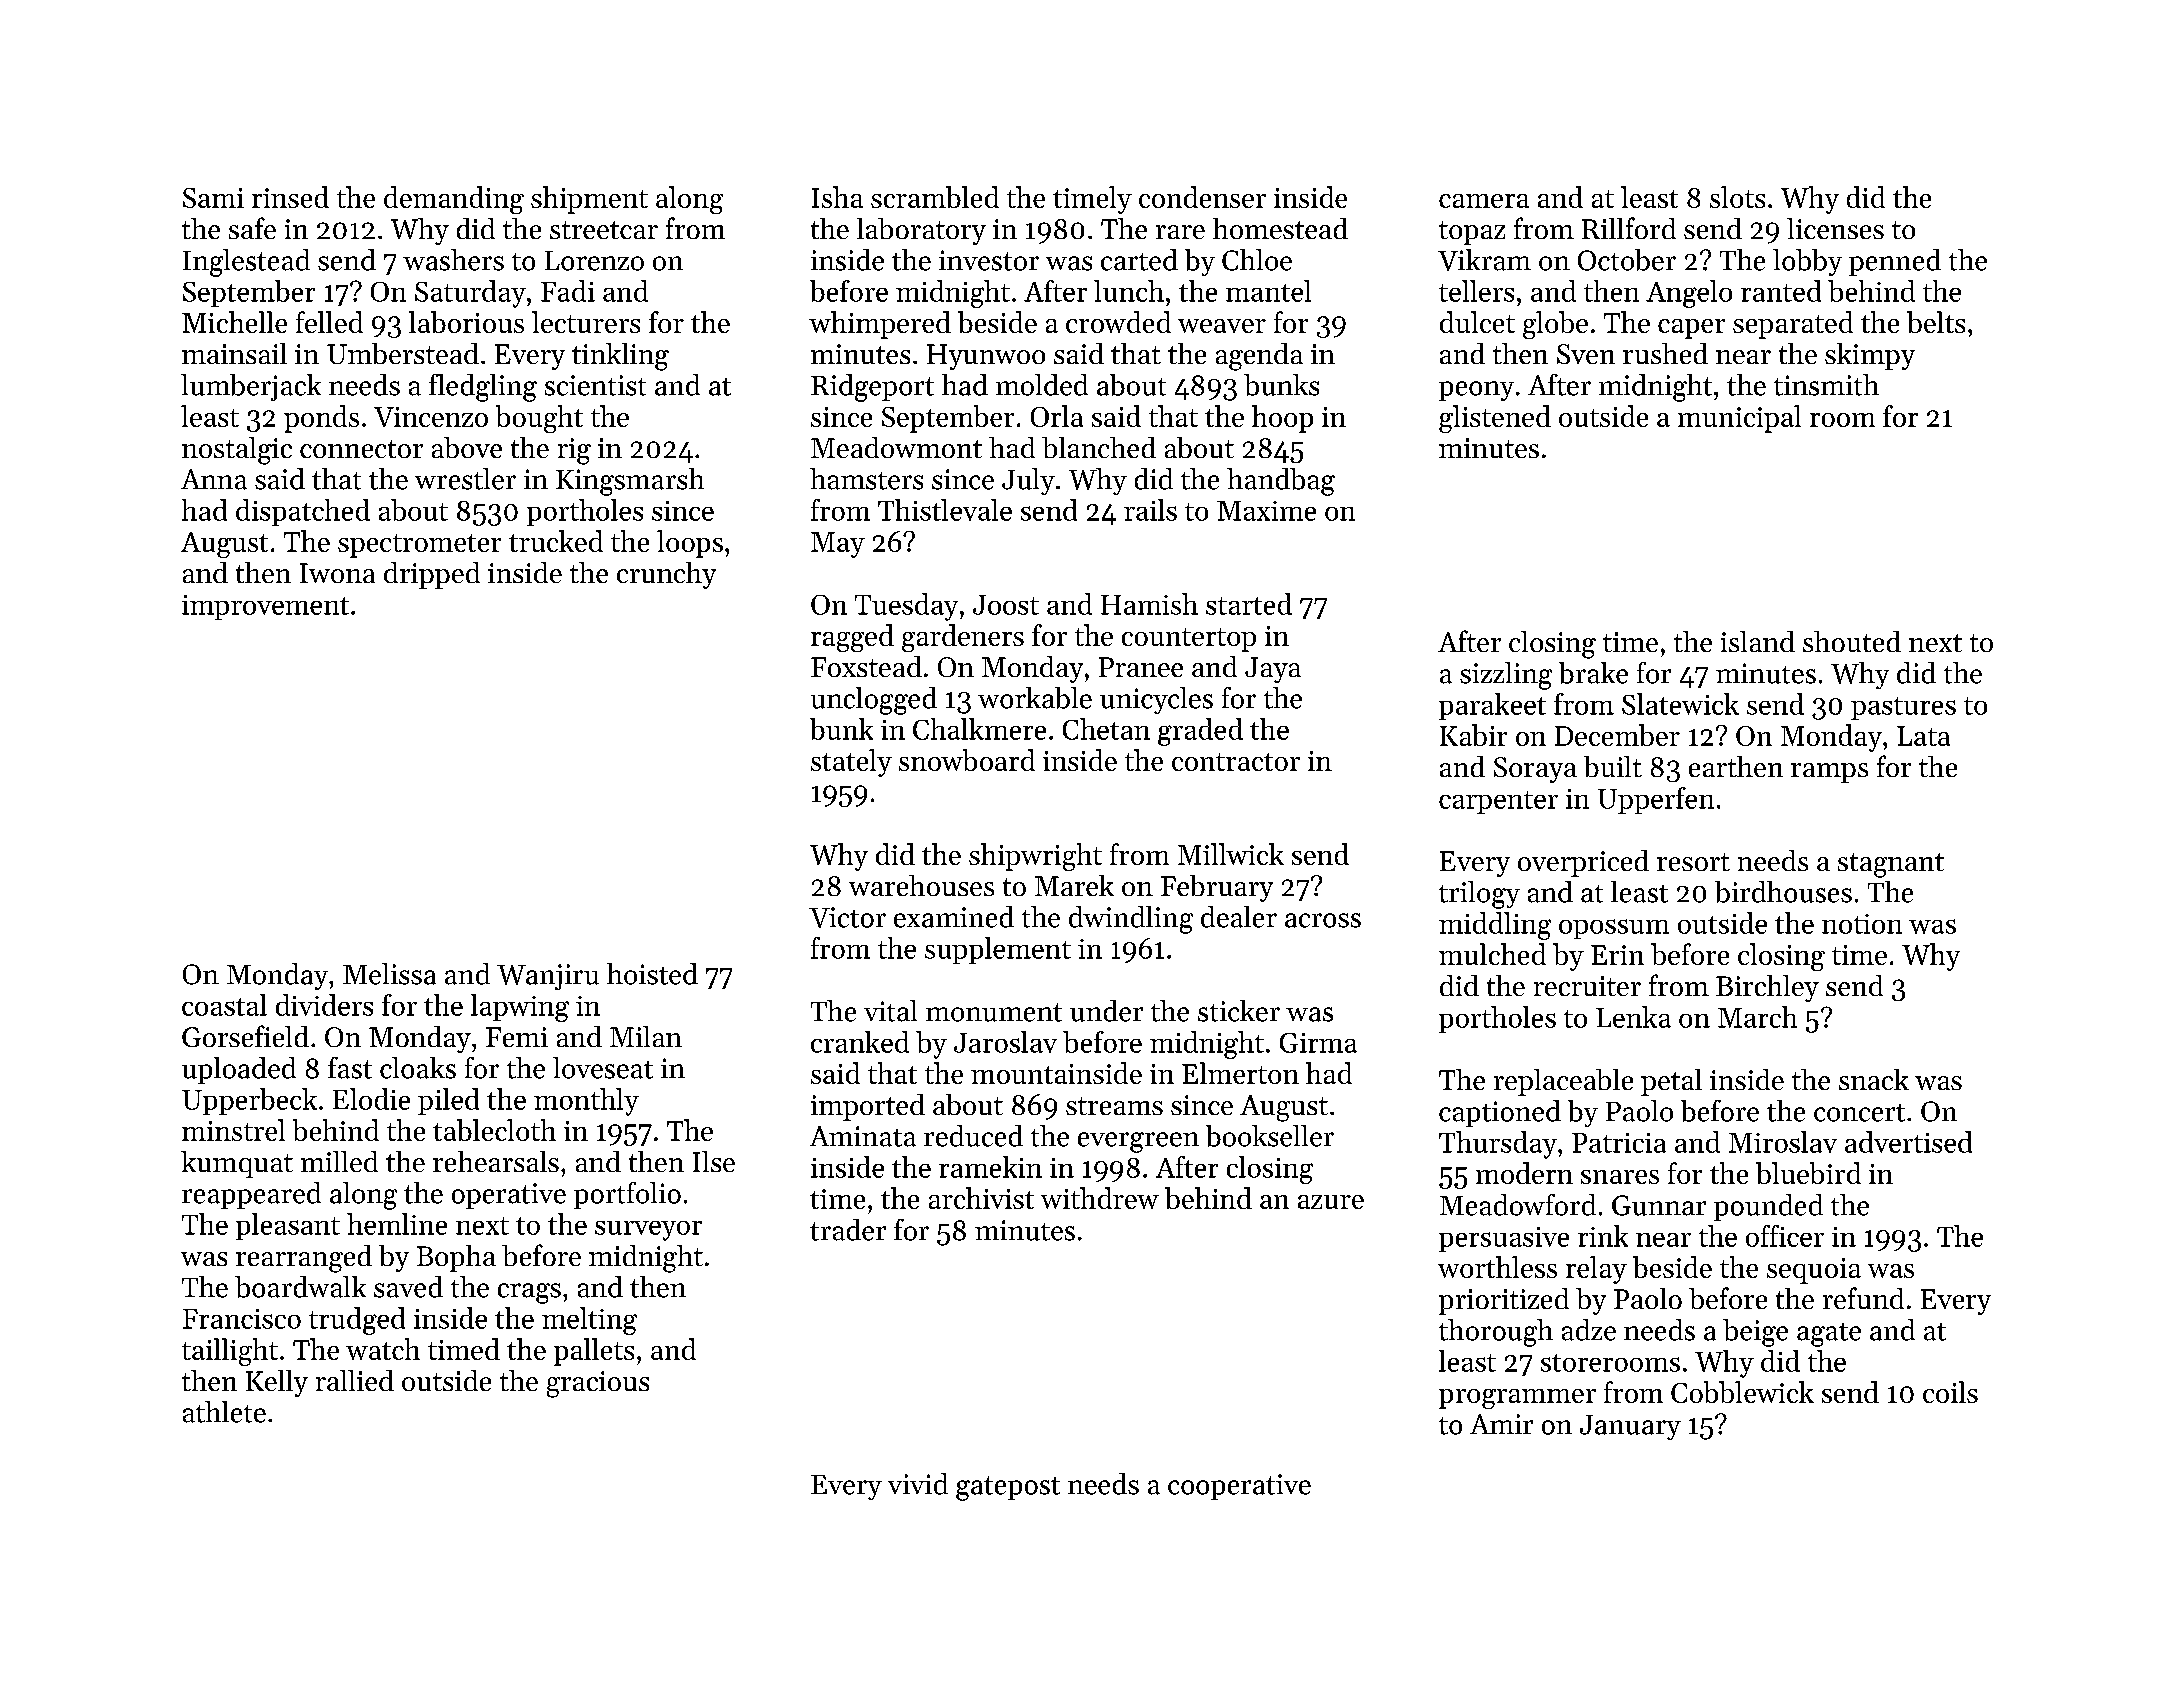  What do you see at coordinates (1202, 197) in the image?
I see `condenser` at bounding box center [1202, 197].
